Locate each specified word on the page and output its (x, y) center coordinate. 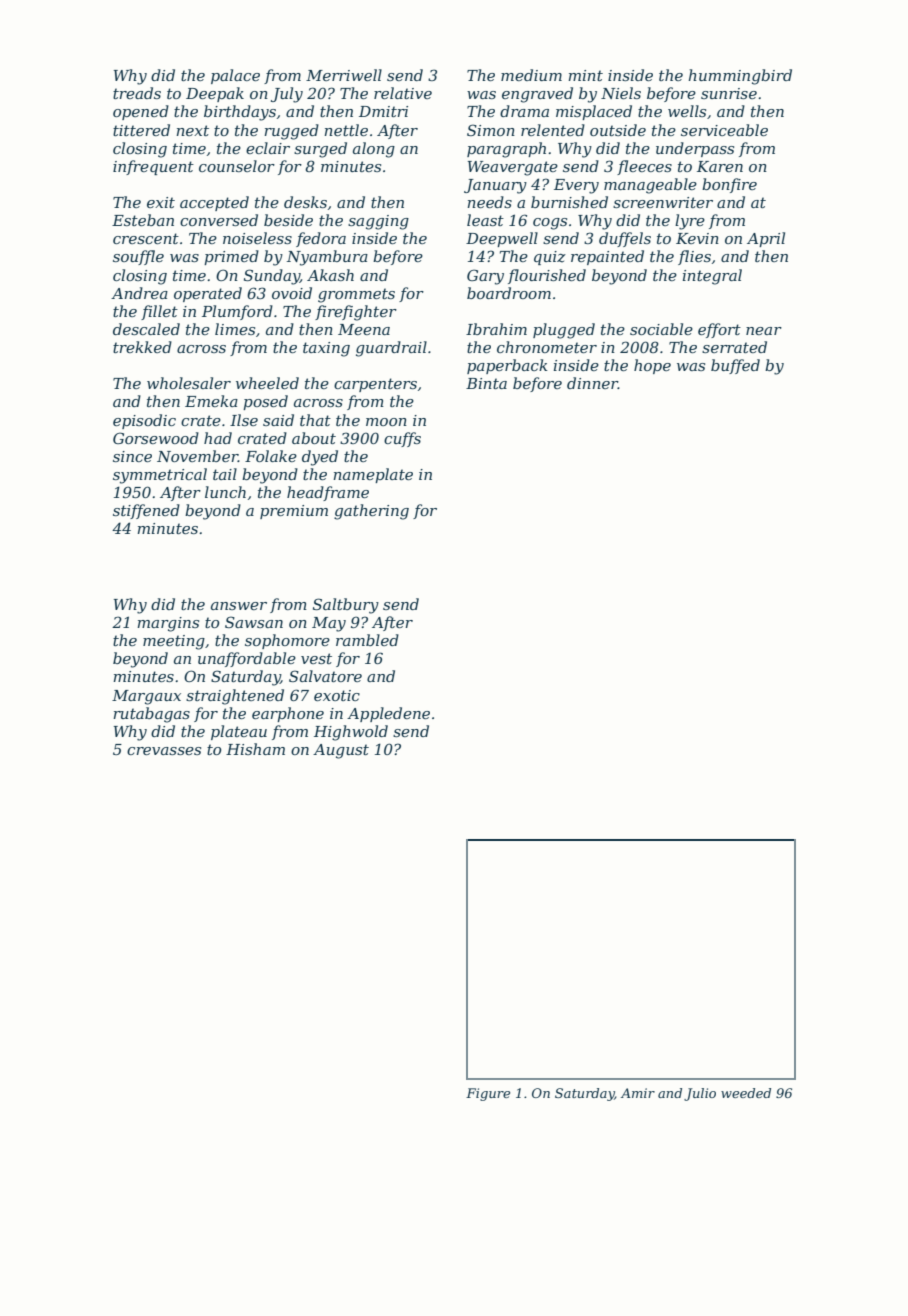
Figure (488, 1094)
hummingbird (740, 77)
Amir (638, 1093)
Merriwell (344, 75)
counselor (237, 166)
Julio (700, 1094)
